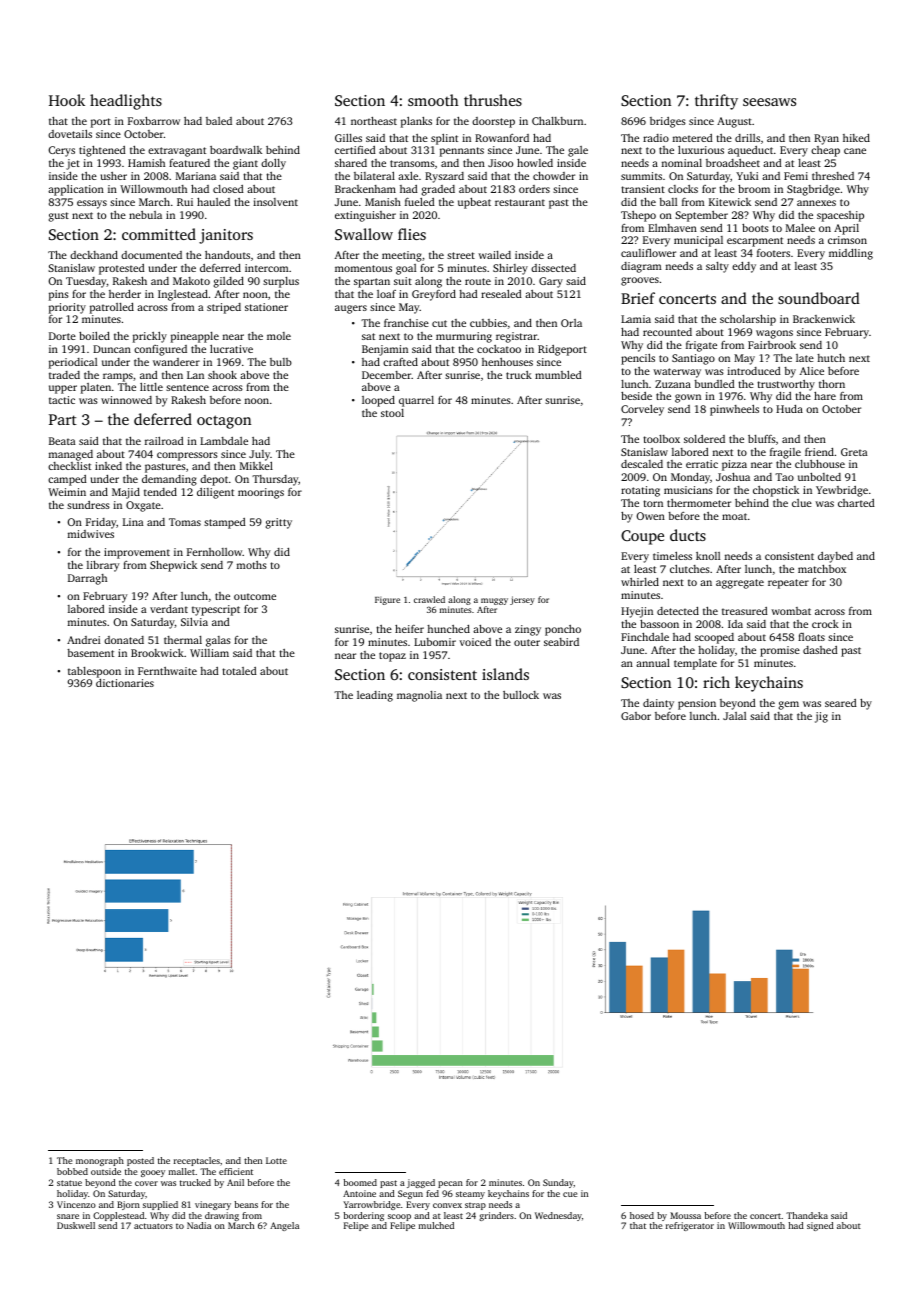 Image resolution: width=924 pixels, height=1308 pixels. What do you see at coordinates (716, 102) in the screenshot?
I see `thrifty` at bounding box center [716, 102].
